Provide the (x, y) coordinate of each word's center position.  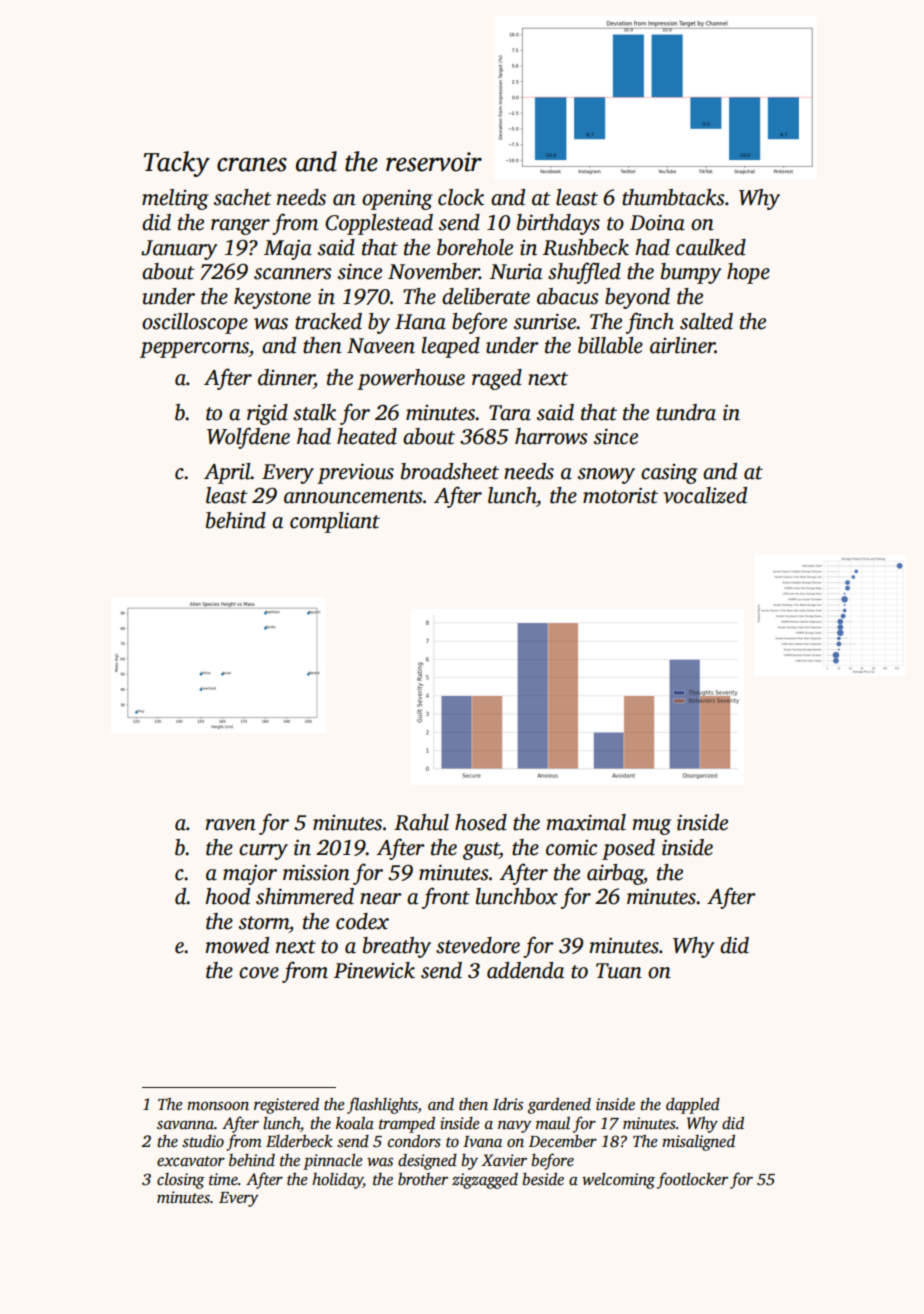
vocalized (705, 495)
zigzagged (485, 1181)
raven (231, 825)
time (223, 1179)
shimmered (305, 896)
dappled (693, 1105)
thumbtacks (673, 197)
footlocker (692, 1180)
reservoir (434, 162)
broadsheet (450, 471)
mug (651, 827)
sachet (243, 197)
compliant (335, 522)
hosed (481, 822)
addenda (525, 970)
